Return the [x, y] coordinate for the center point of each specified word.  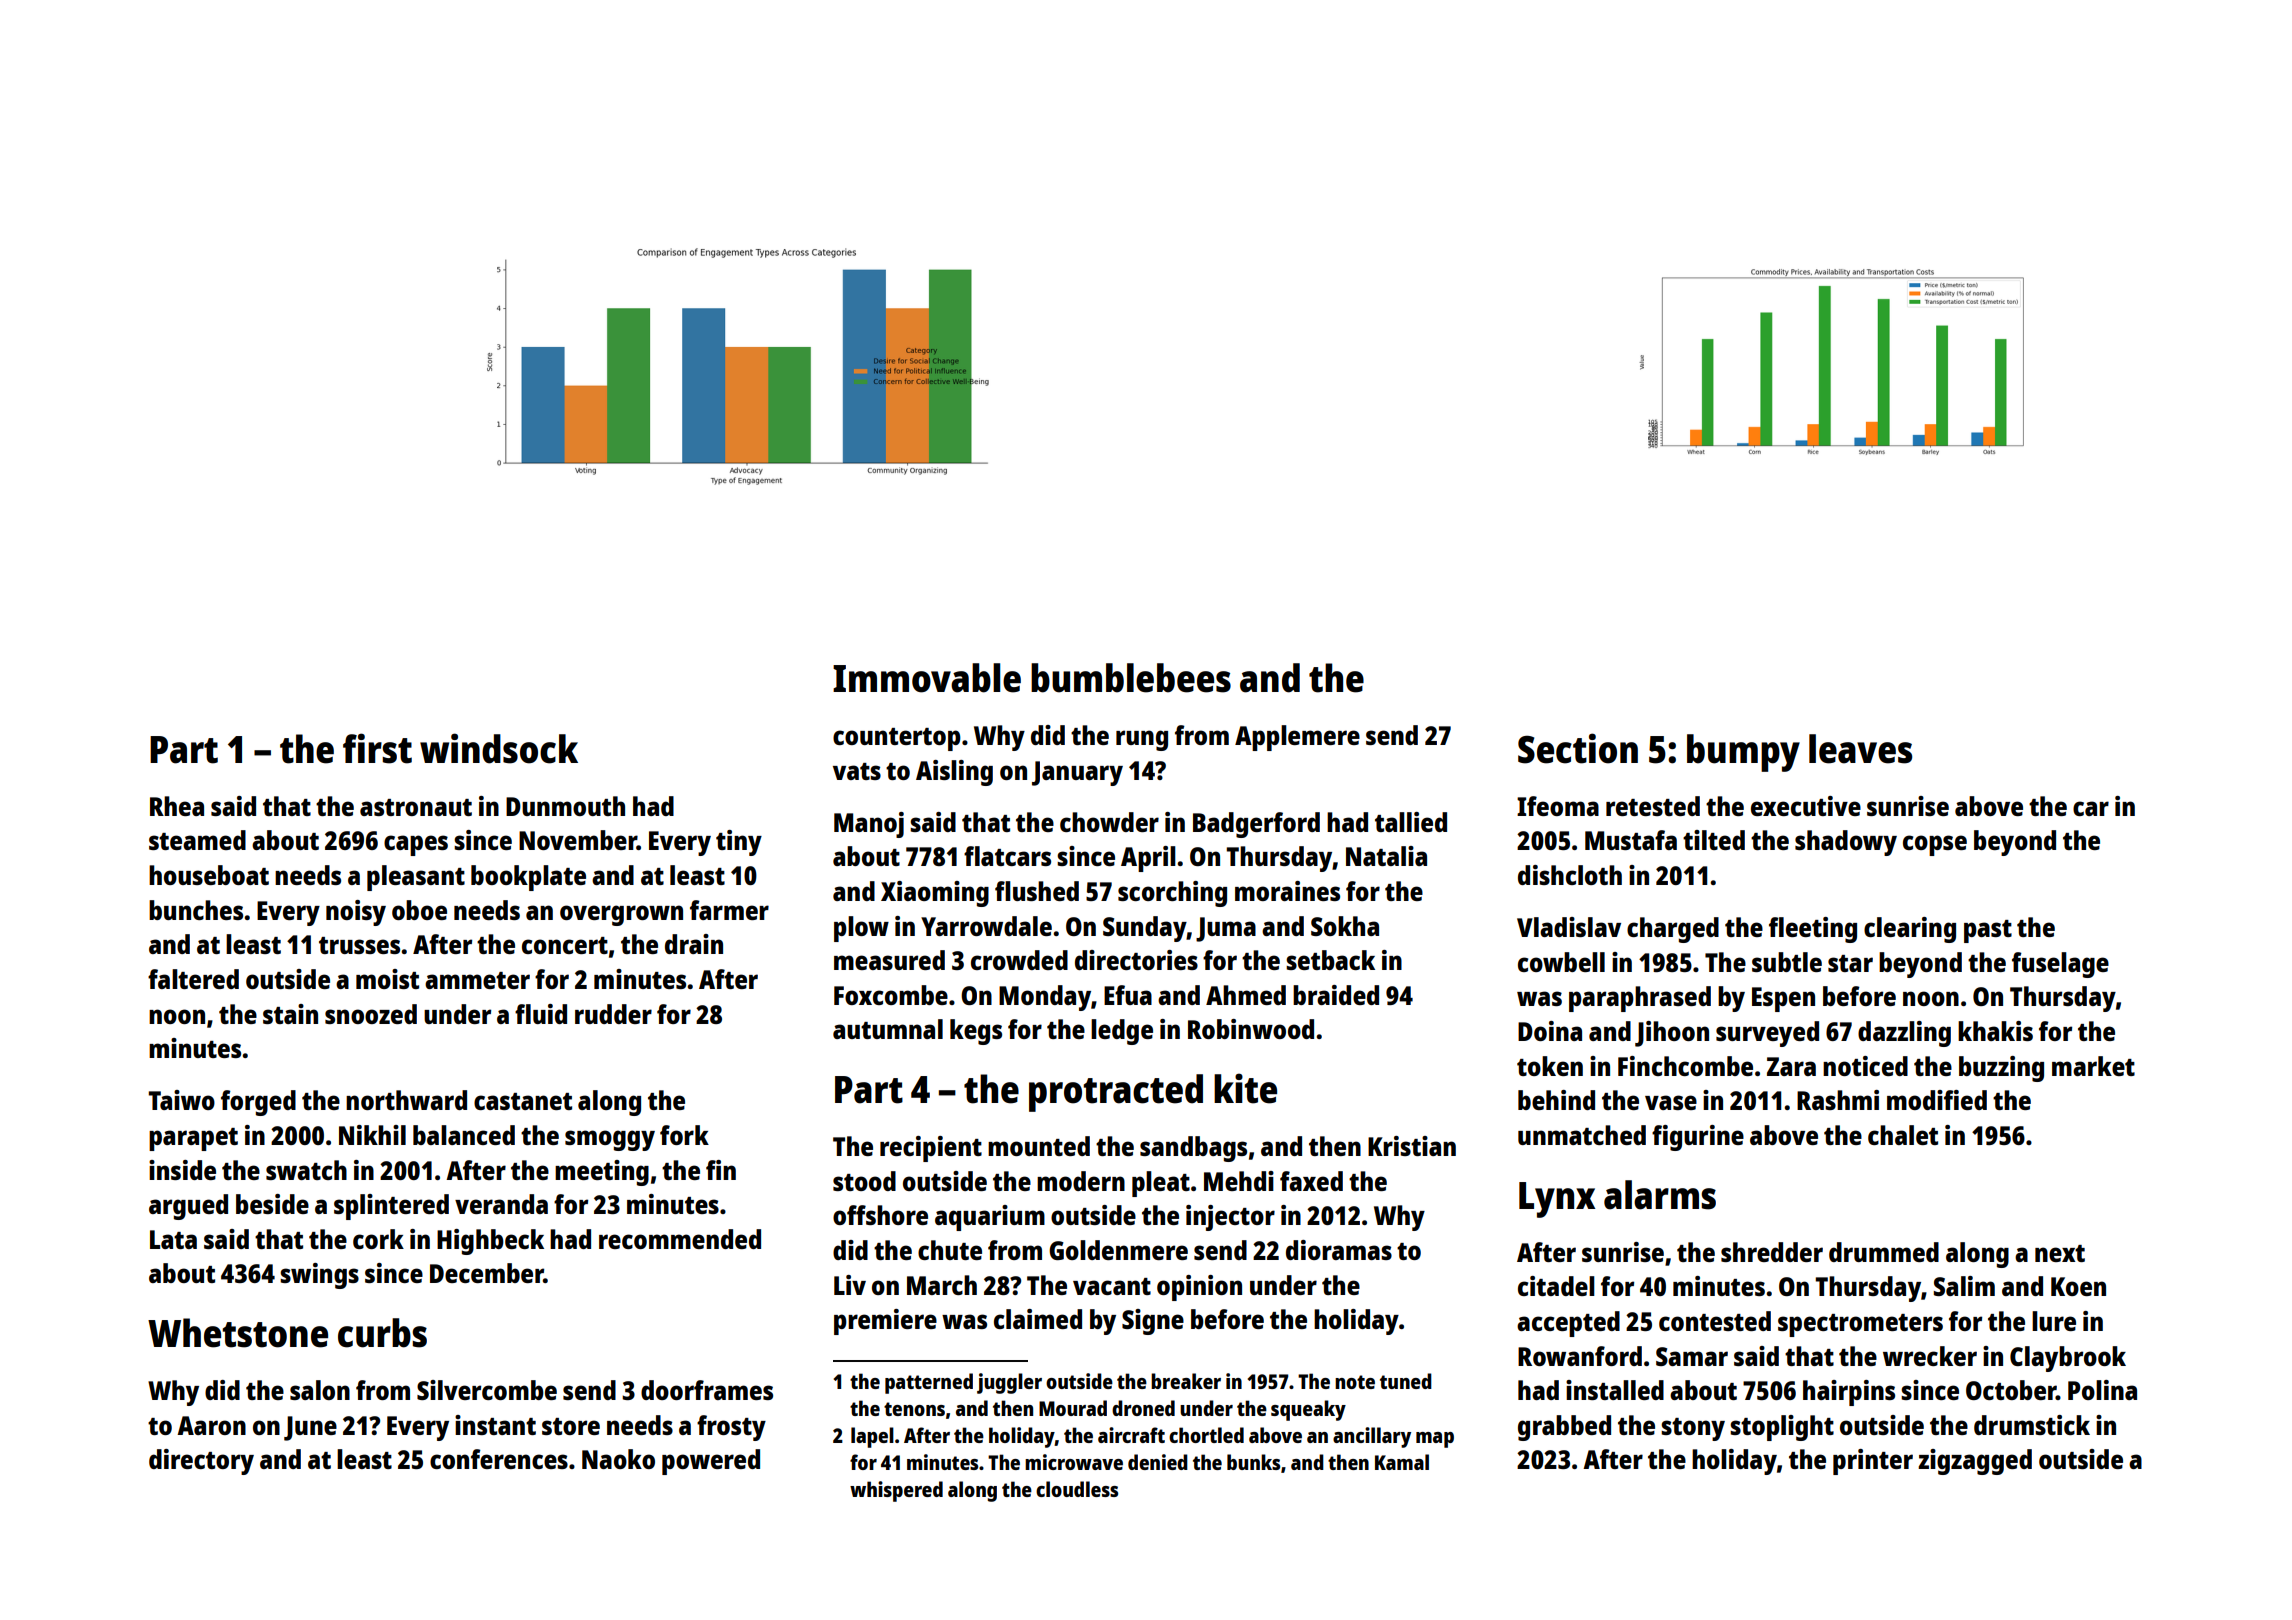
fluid [541, 1014]
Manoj [869, 825]
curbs [382, 1333]
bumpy [1743, 753]
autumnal [888, 1029]
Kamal [1402, 1462]
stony [1693, 1429]
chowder [1109, 822]
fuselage [2060, 965]
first [377, 748]
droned [1143, 1408]
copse [1935, 845]
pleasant [416, 878]
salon [320, 1390]
